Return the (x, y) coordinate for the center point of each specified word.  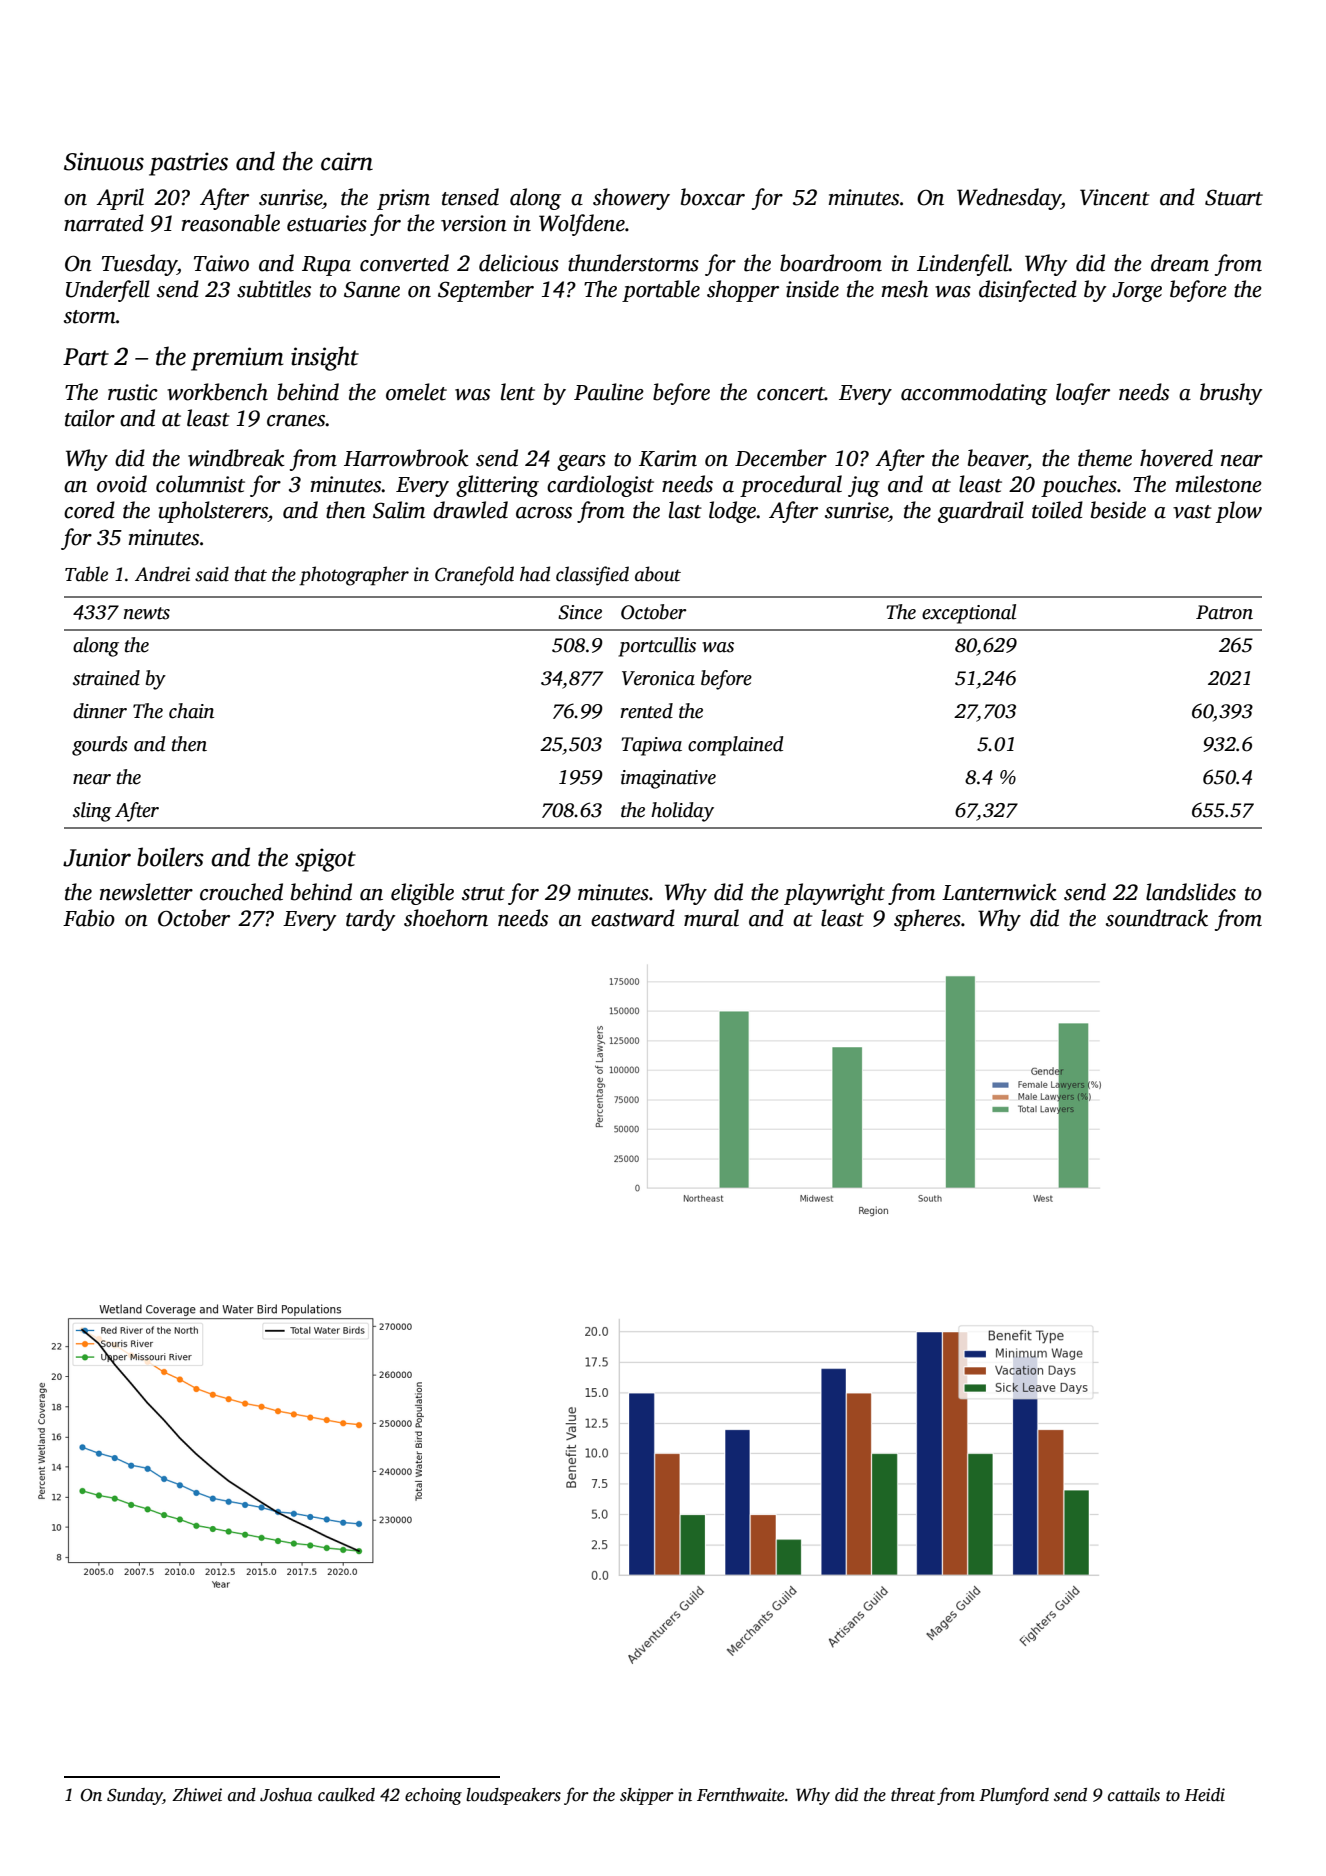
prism (403, 199)
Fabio (89, 918)
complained (735, 746)
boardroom (831, 263)
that (251, 574)
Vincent (1115, 197)
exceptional (969, 614)
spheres (927, 920)
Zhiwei (197, 1795)
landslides (1191, 892)
